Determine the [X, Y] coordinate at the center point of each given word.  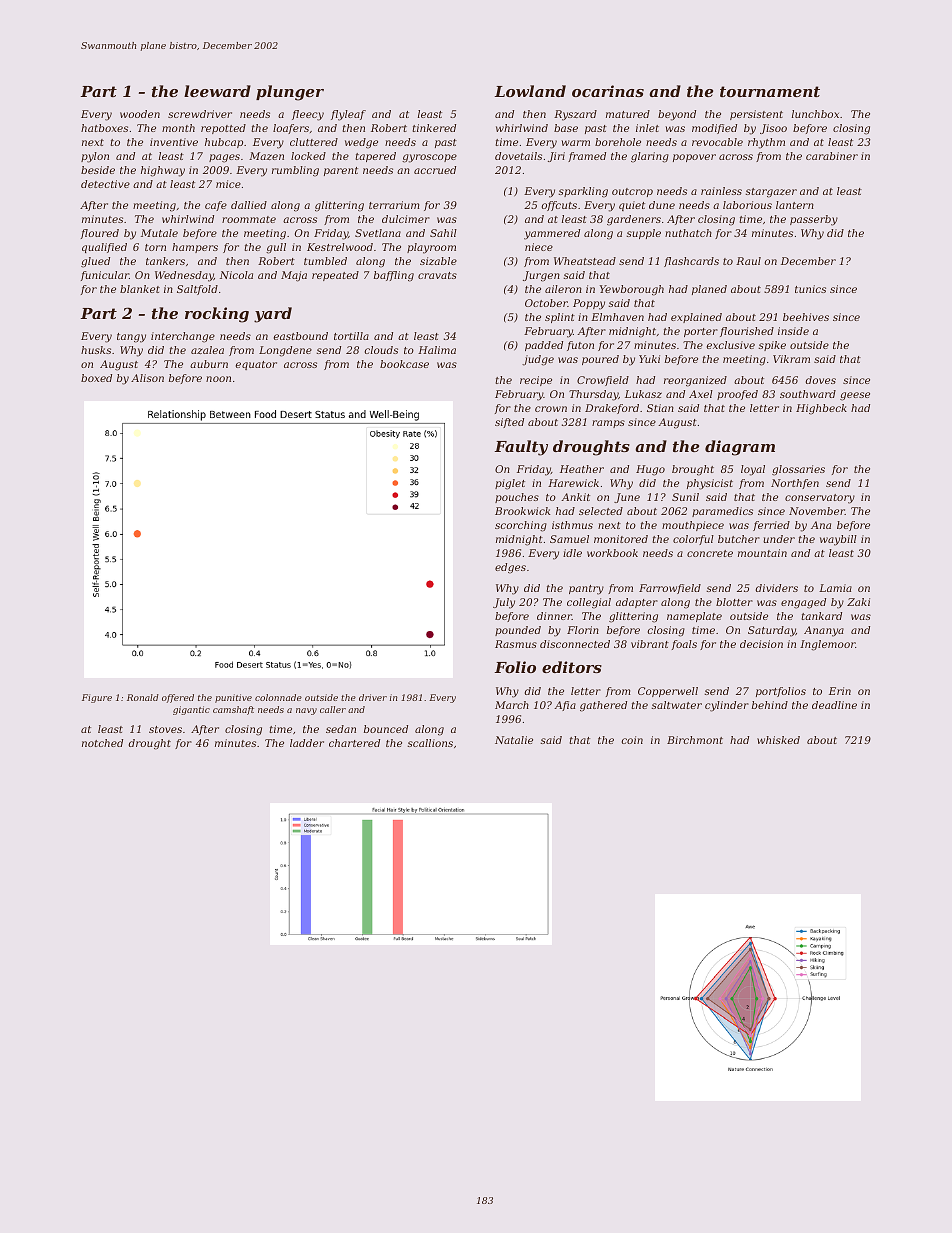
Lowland [530, 91]
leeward [217, 91]
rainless [721, 191]
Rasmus [516, 644]
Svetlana [378, 233]
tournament [770, 91]
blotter [734, 602]
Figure [97, 698]
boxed [96, 378]
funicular [105, 276]
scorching [521, 526]
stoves [165, 729]
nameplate [694, 617]
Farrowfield [670, 589]
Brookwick [522, 511]
